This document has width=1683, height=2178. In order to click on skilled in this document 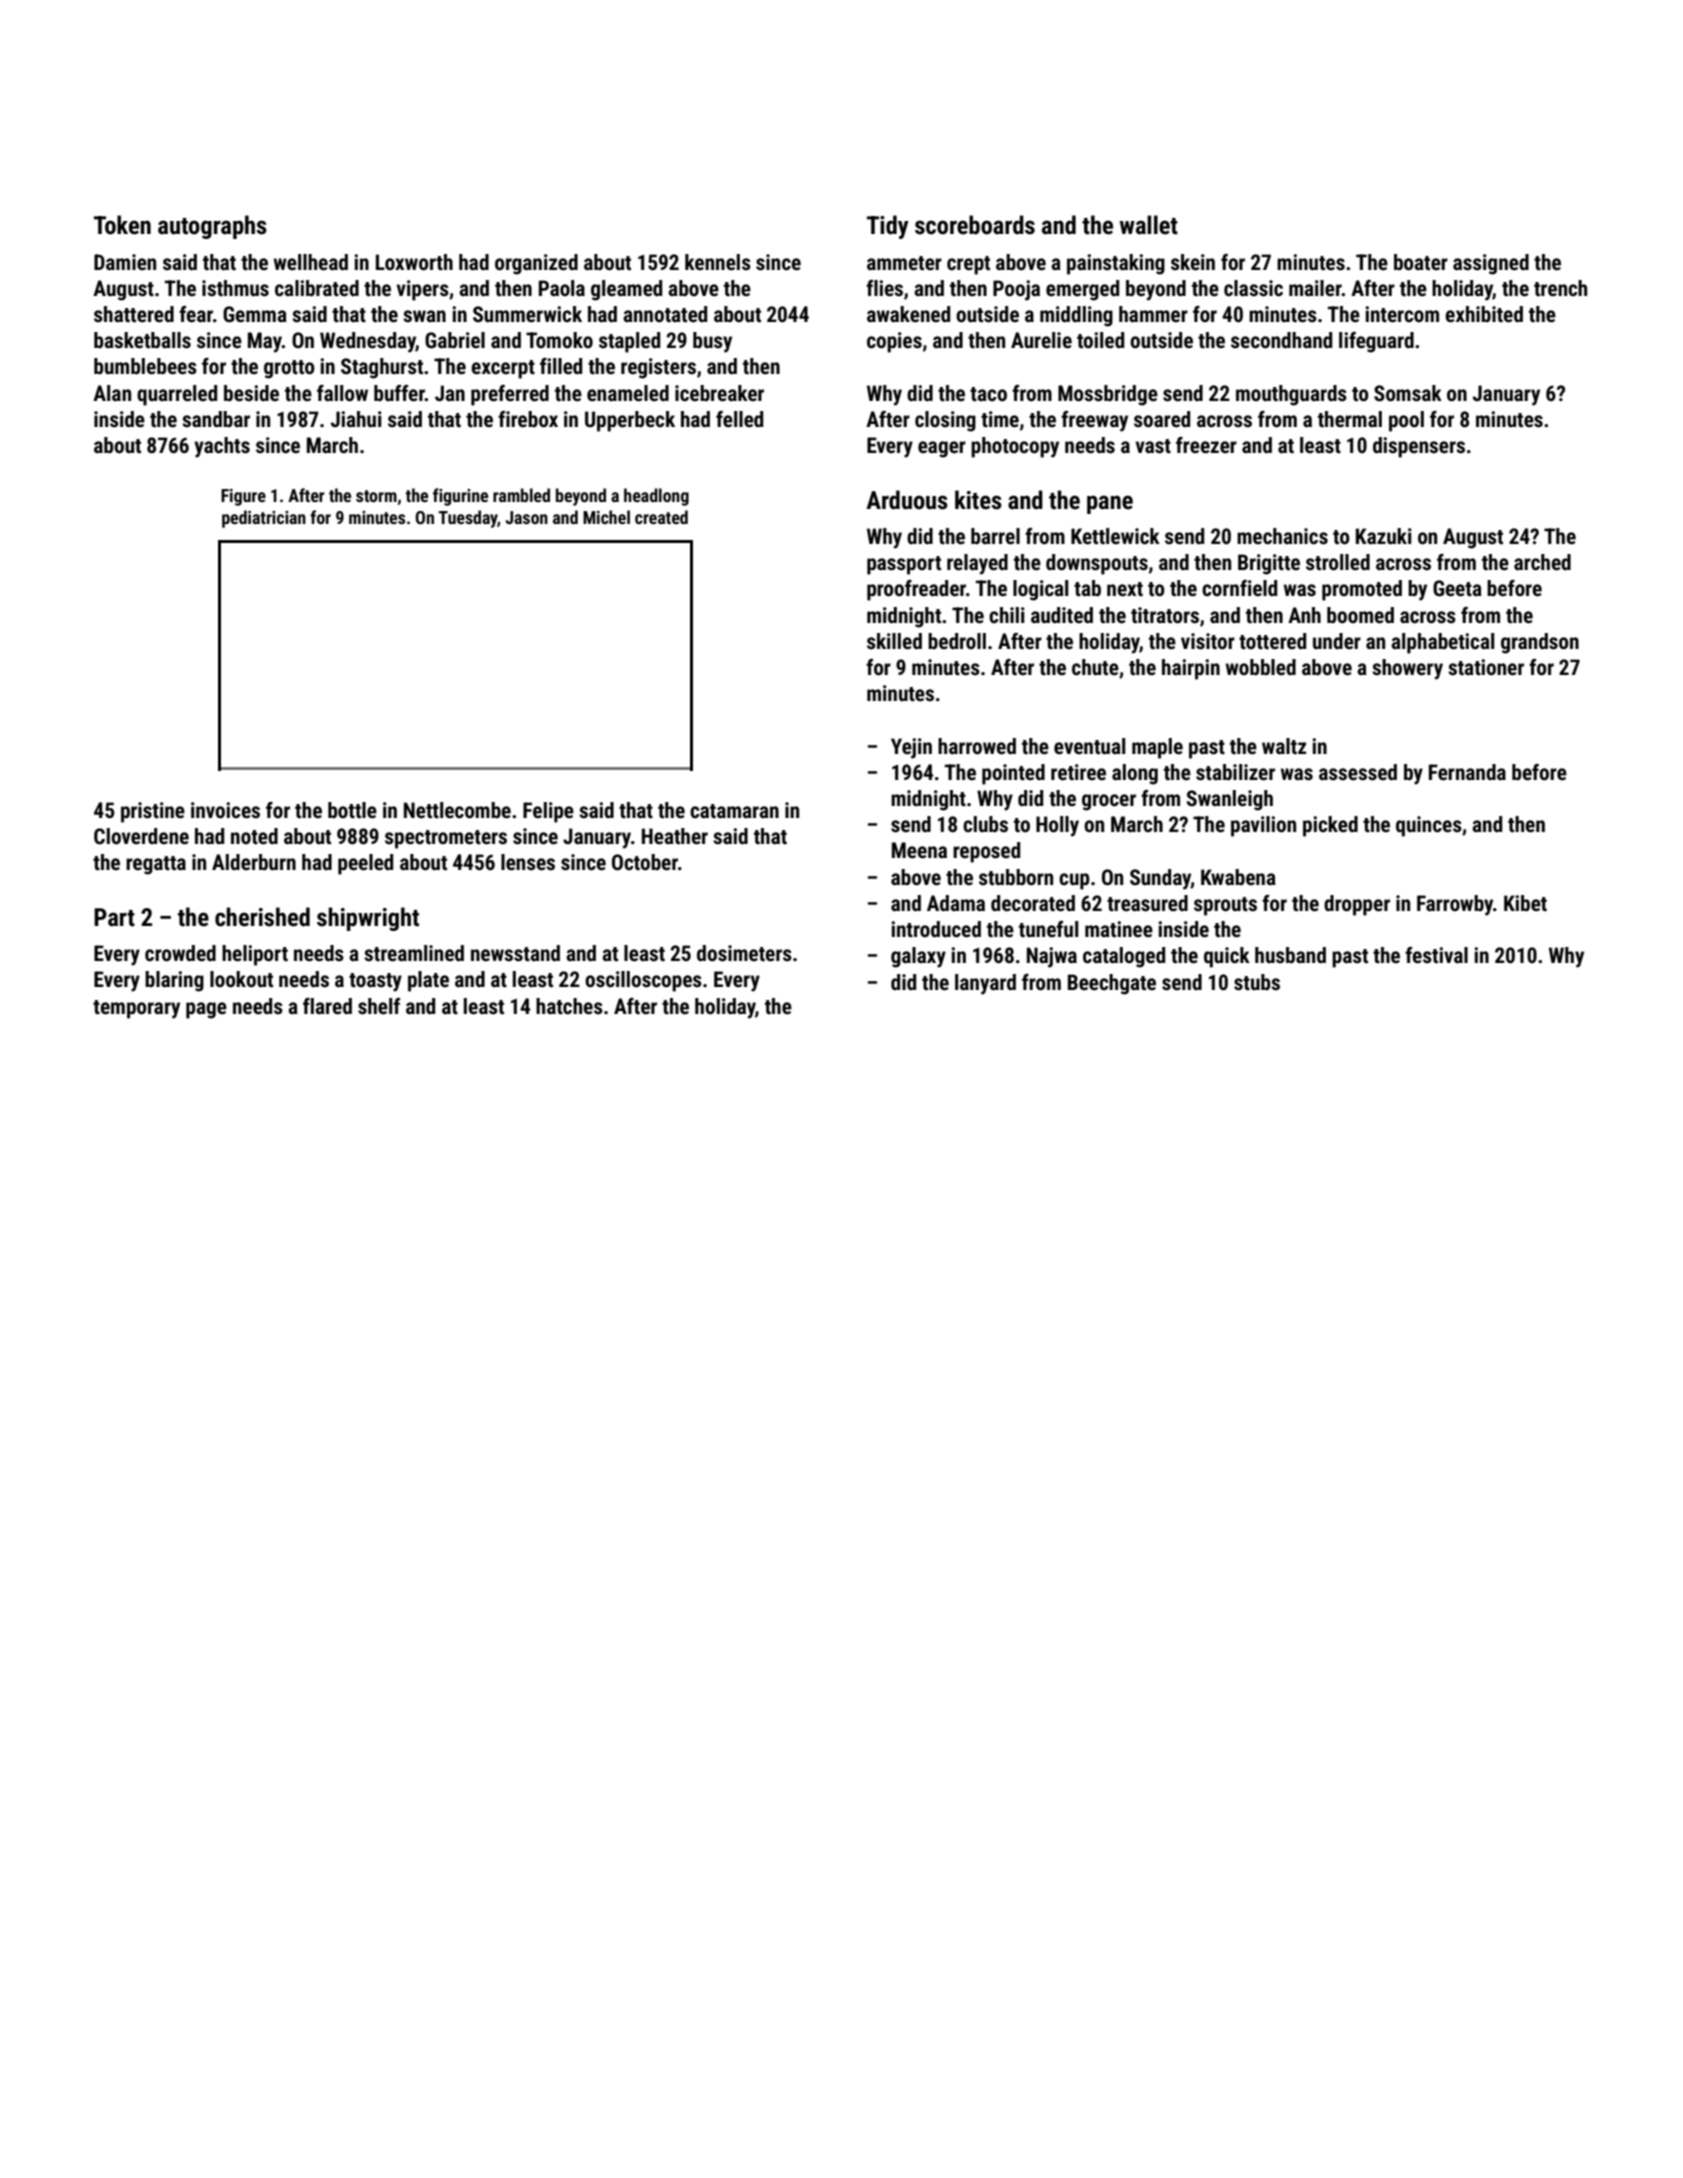, I will do `click(894, 641)`.
